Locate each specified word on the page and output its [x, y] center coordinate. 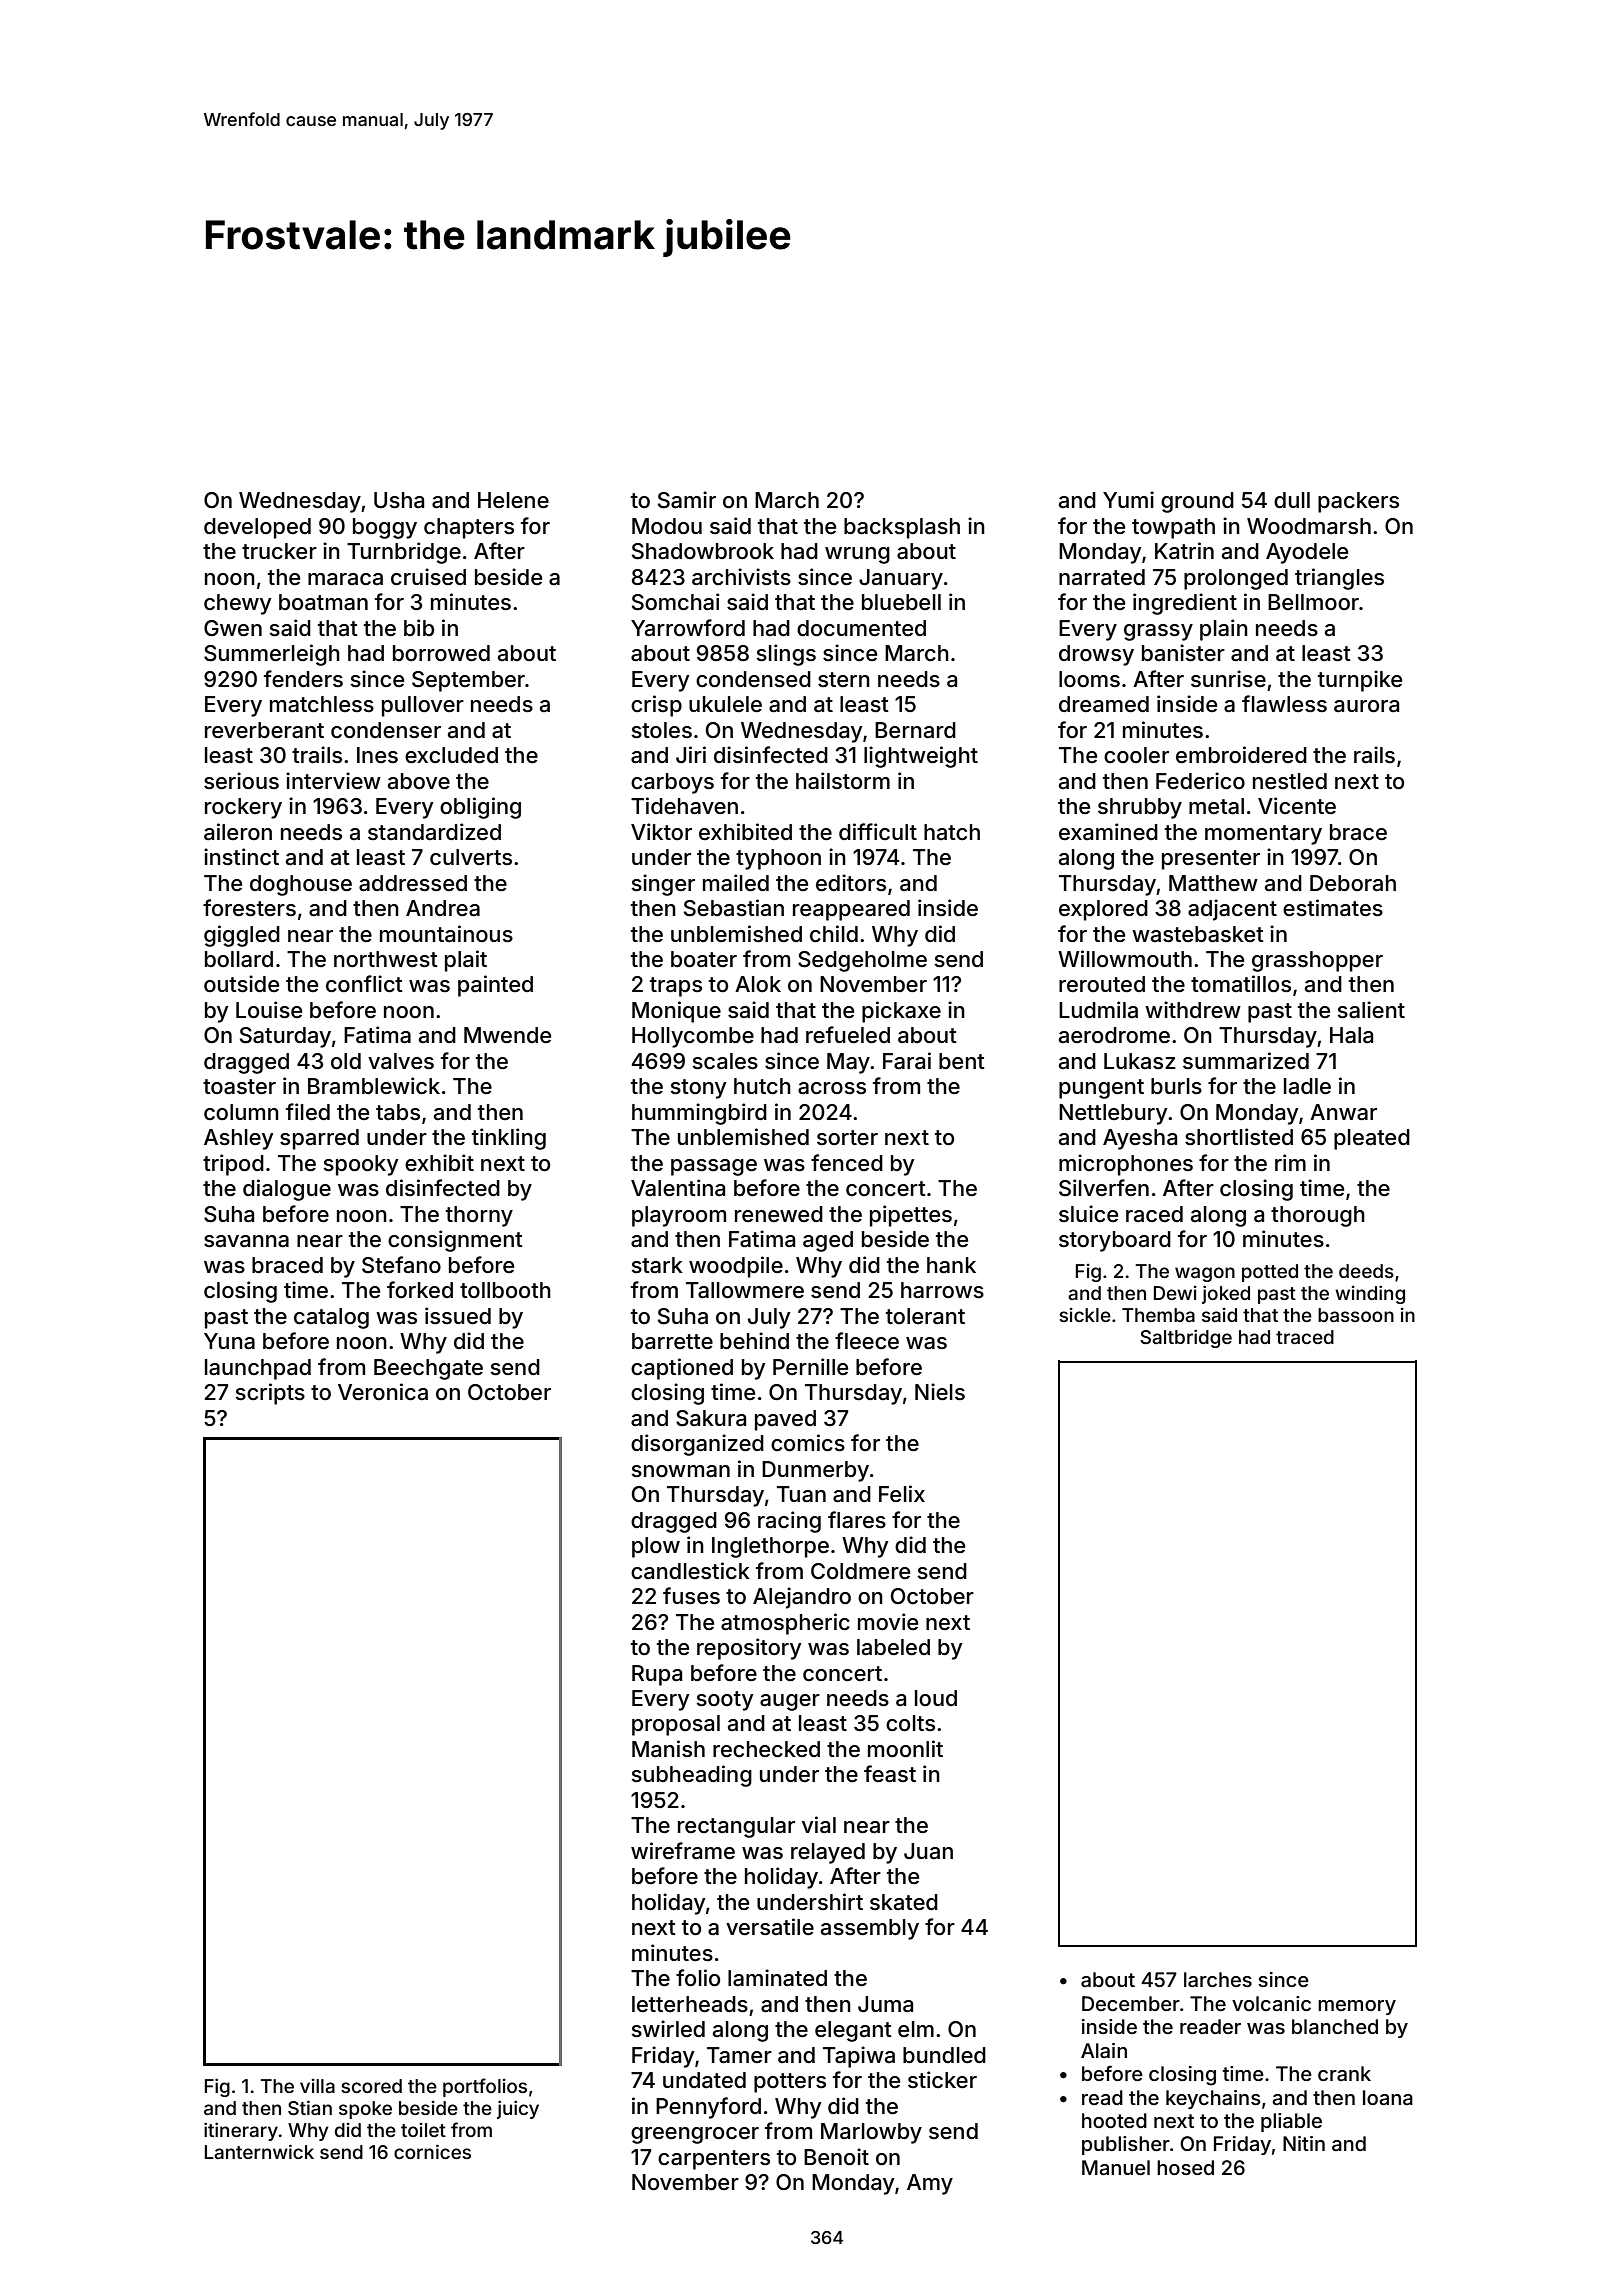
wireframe [683, 1851]
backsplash [902, 528]
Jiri [691, 754]
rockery [243, 808]
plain [1224, 630]
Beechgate [428, 1369]
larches [1218, 1979]
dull [1292, 500]
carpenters [714, 2160]
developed [257, 528]
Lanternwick [259, 2151]
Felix [902, 1493]
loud [936, 1698]
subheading [692, 1776]
